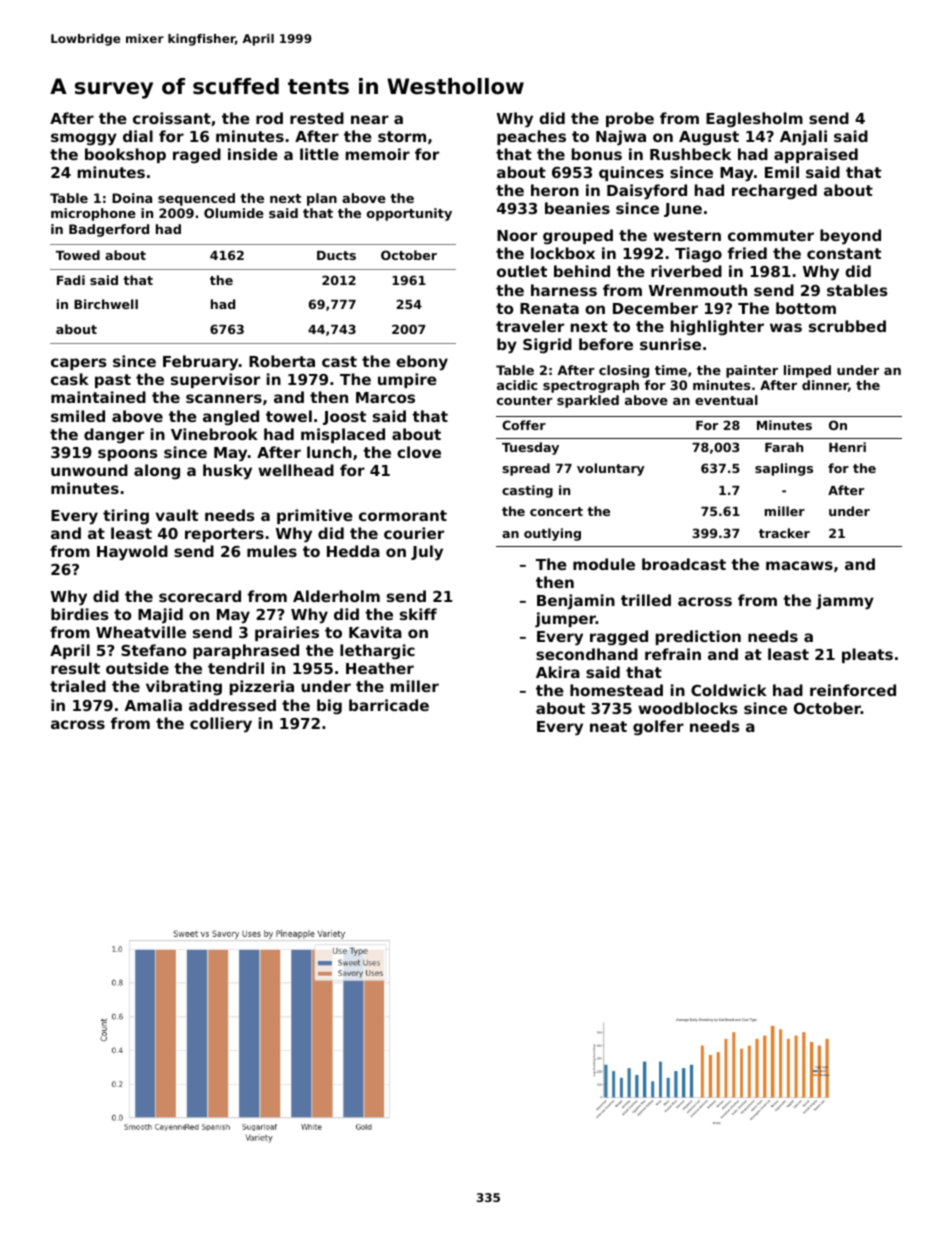  Describe the element at coordinates (343, 435) in the page. I see `misplaced` at that location.
